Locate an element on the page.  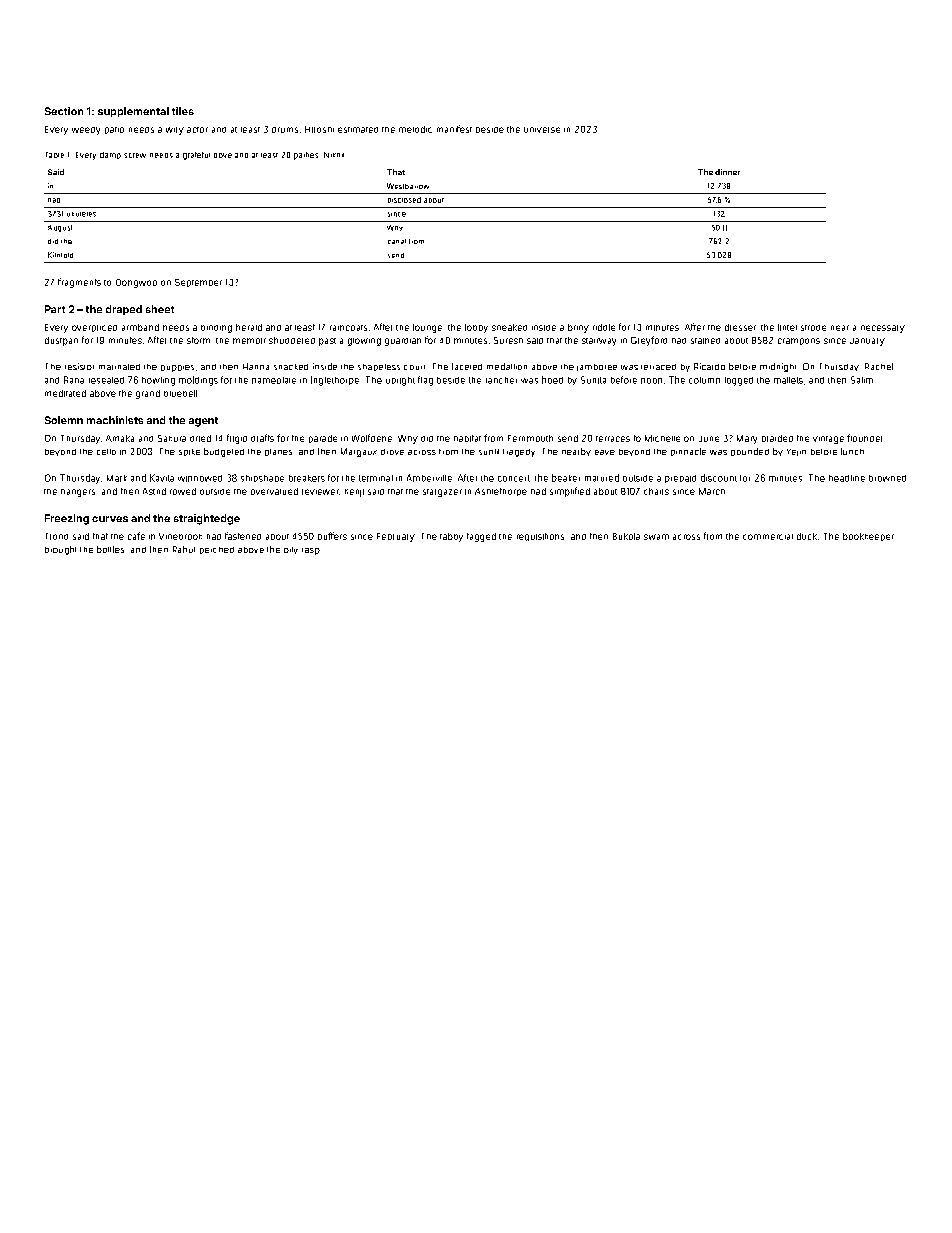
rancher is located at coordinates (501, 380).
